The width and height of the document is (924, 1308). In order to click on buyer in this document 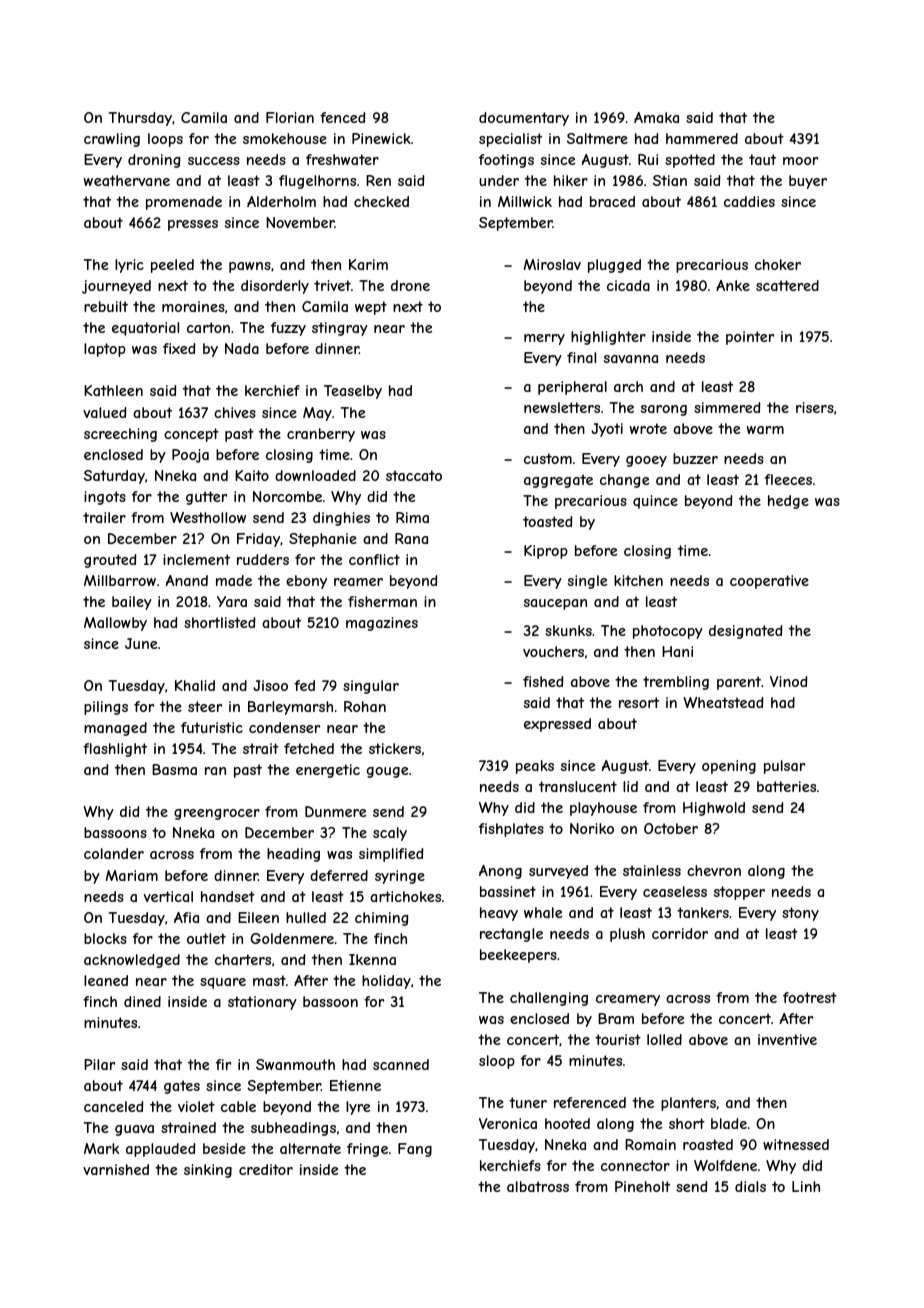, I will do `click(808, 182)`.
